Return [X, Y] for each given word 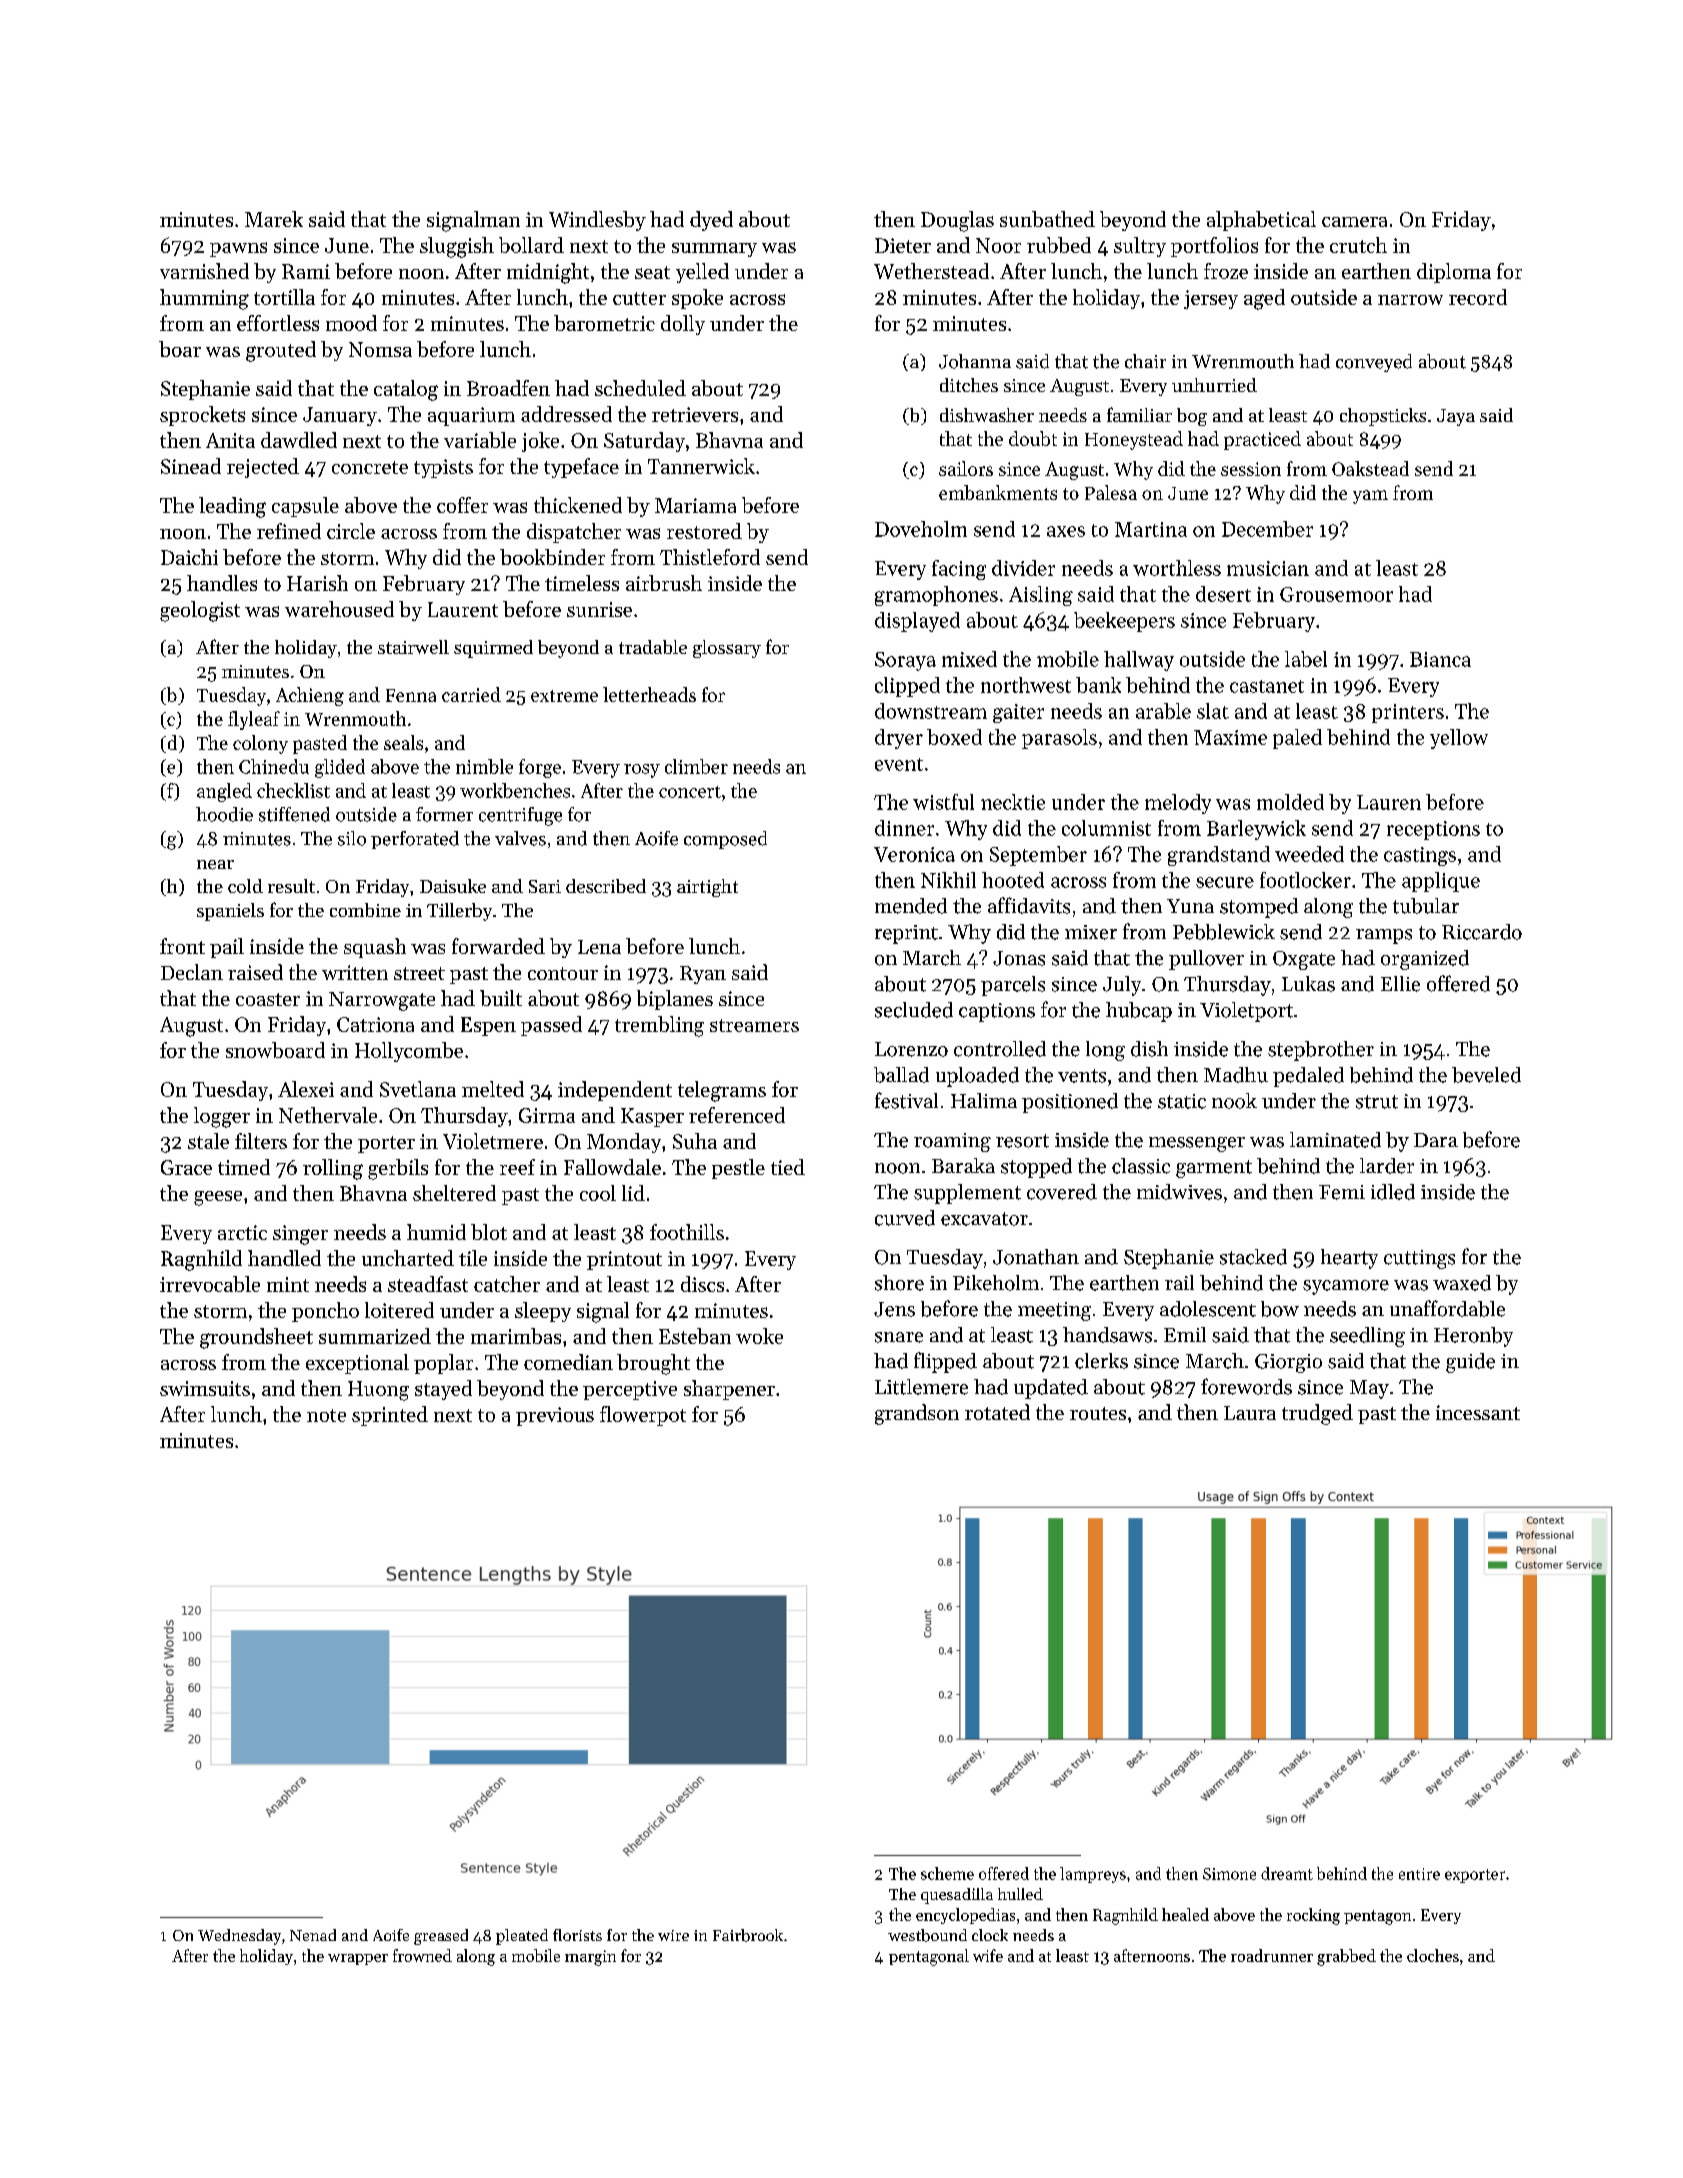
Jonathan [1036, 1257]
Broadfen [508, 388]
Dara [1436, 1140]
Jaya [1456, 417]
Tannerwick [701, 466]
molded [1290, 802]
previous [555, 1416]
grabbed [1346, 1957]
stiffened [294, 814]
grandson [917, 1414]
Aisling [1041, 596]
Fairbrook [748, 1935]
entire [1419, 1874]
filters [261, 1141]
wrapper [358, 1959]
